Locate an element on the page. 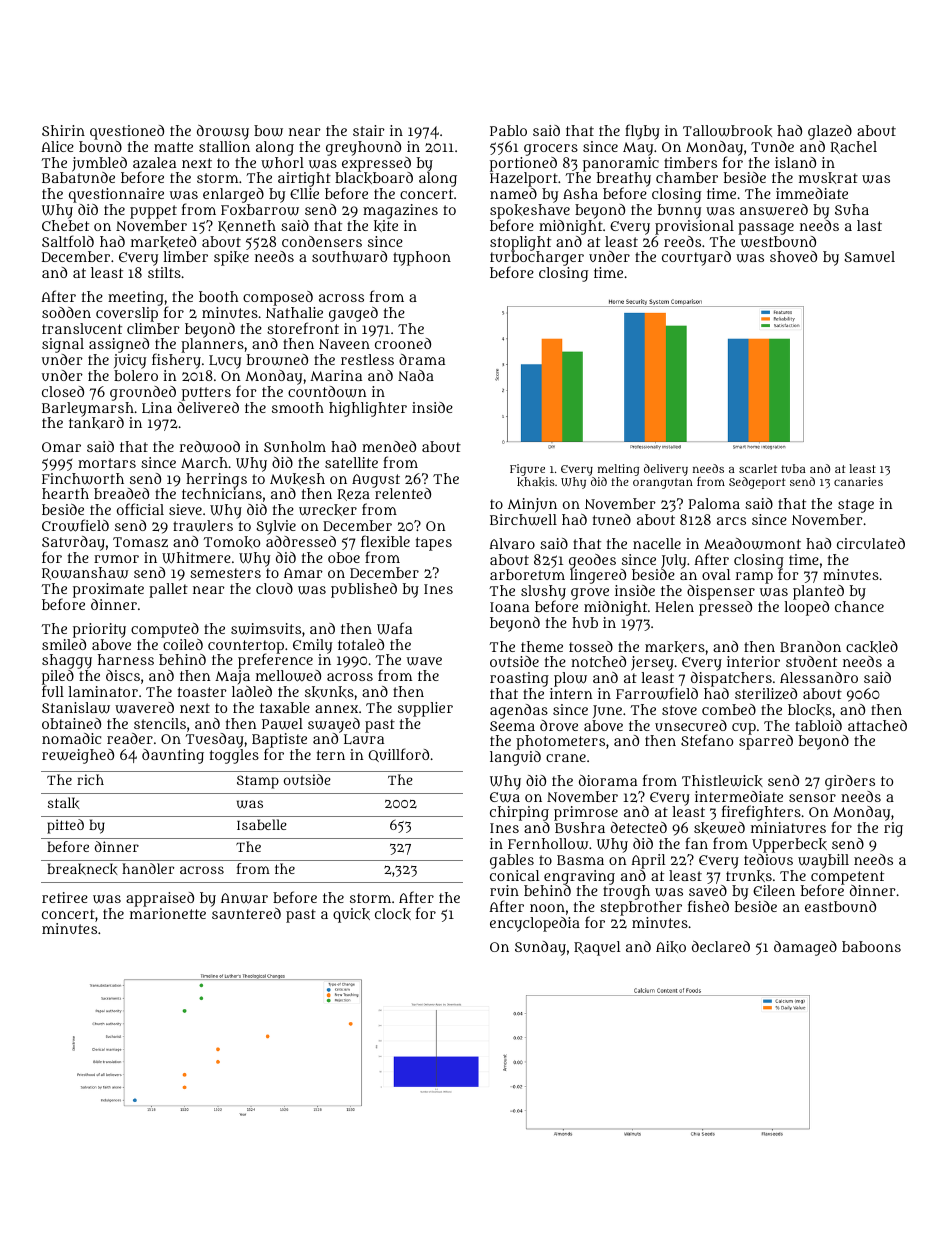 The height and width of the image is (1233, 952). Raquel is located at coordinates (597, 948).
